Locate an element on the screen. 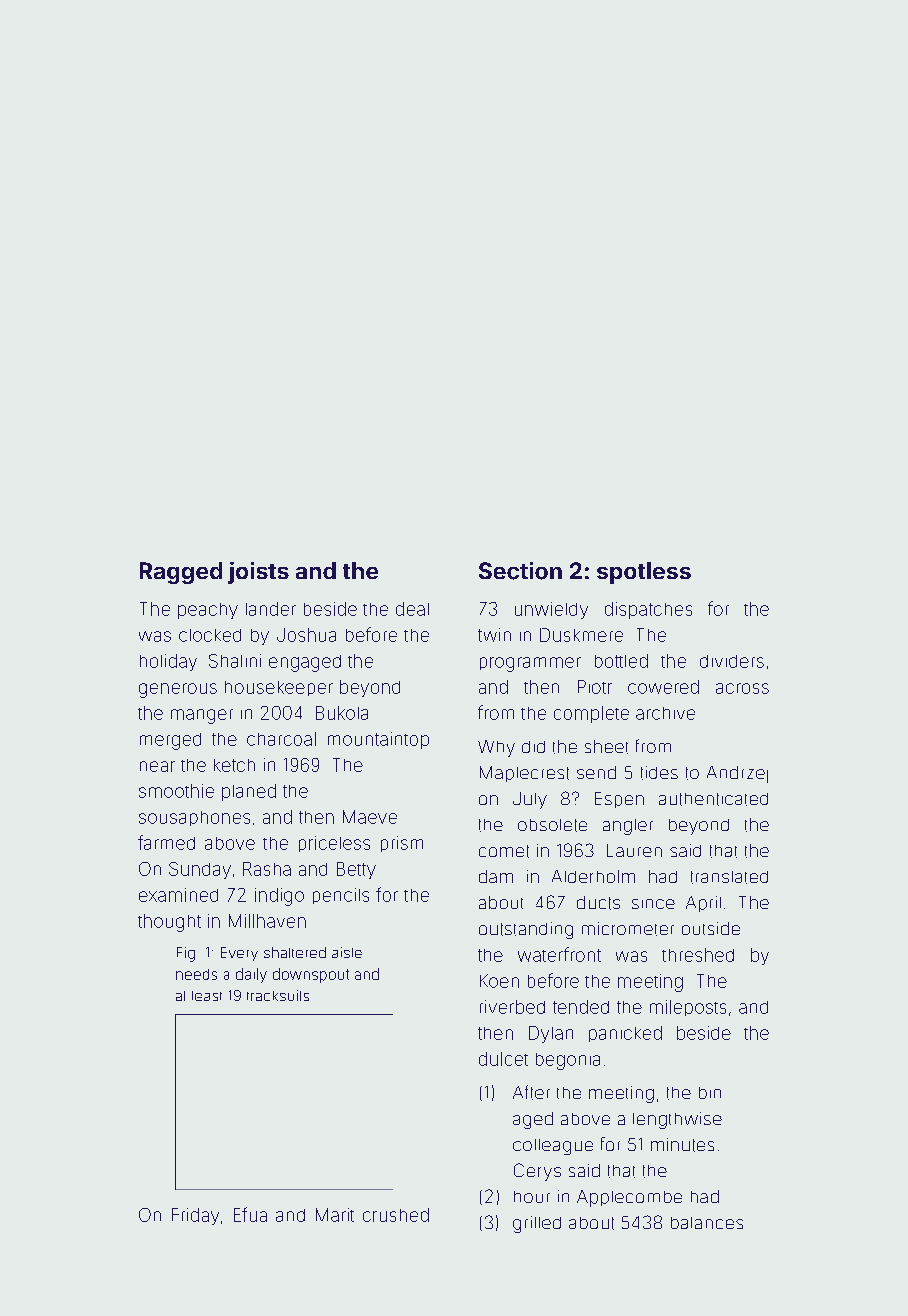 This screenshot has width=908, height=1316. threshed is located at coordinates (698, 955).
